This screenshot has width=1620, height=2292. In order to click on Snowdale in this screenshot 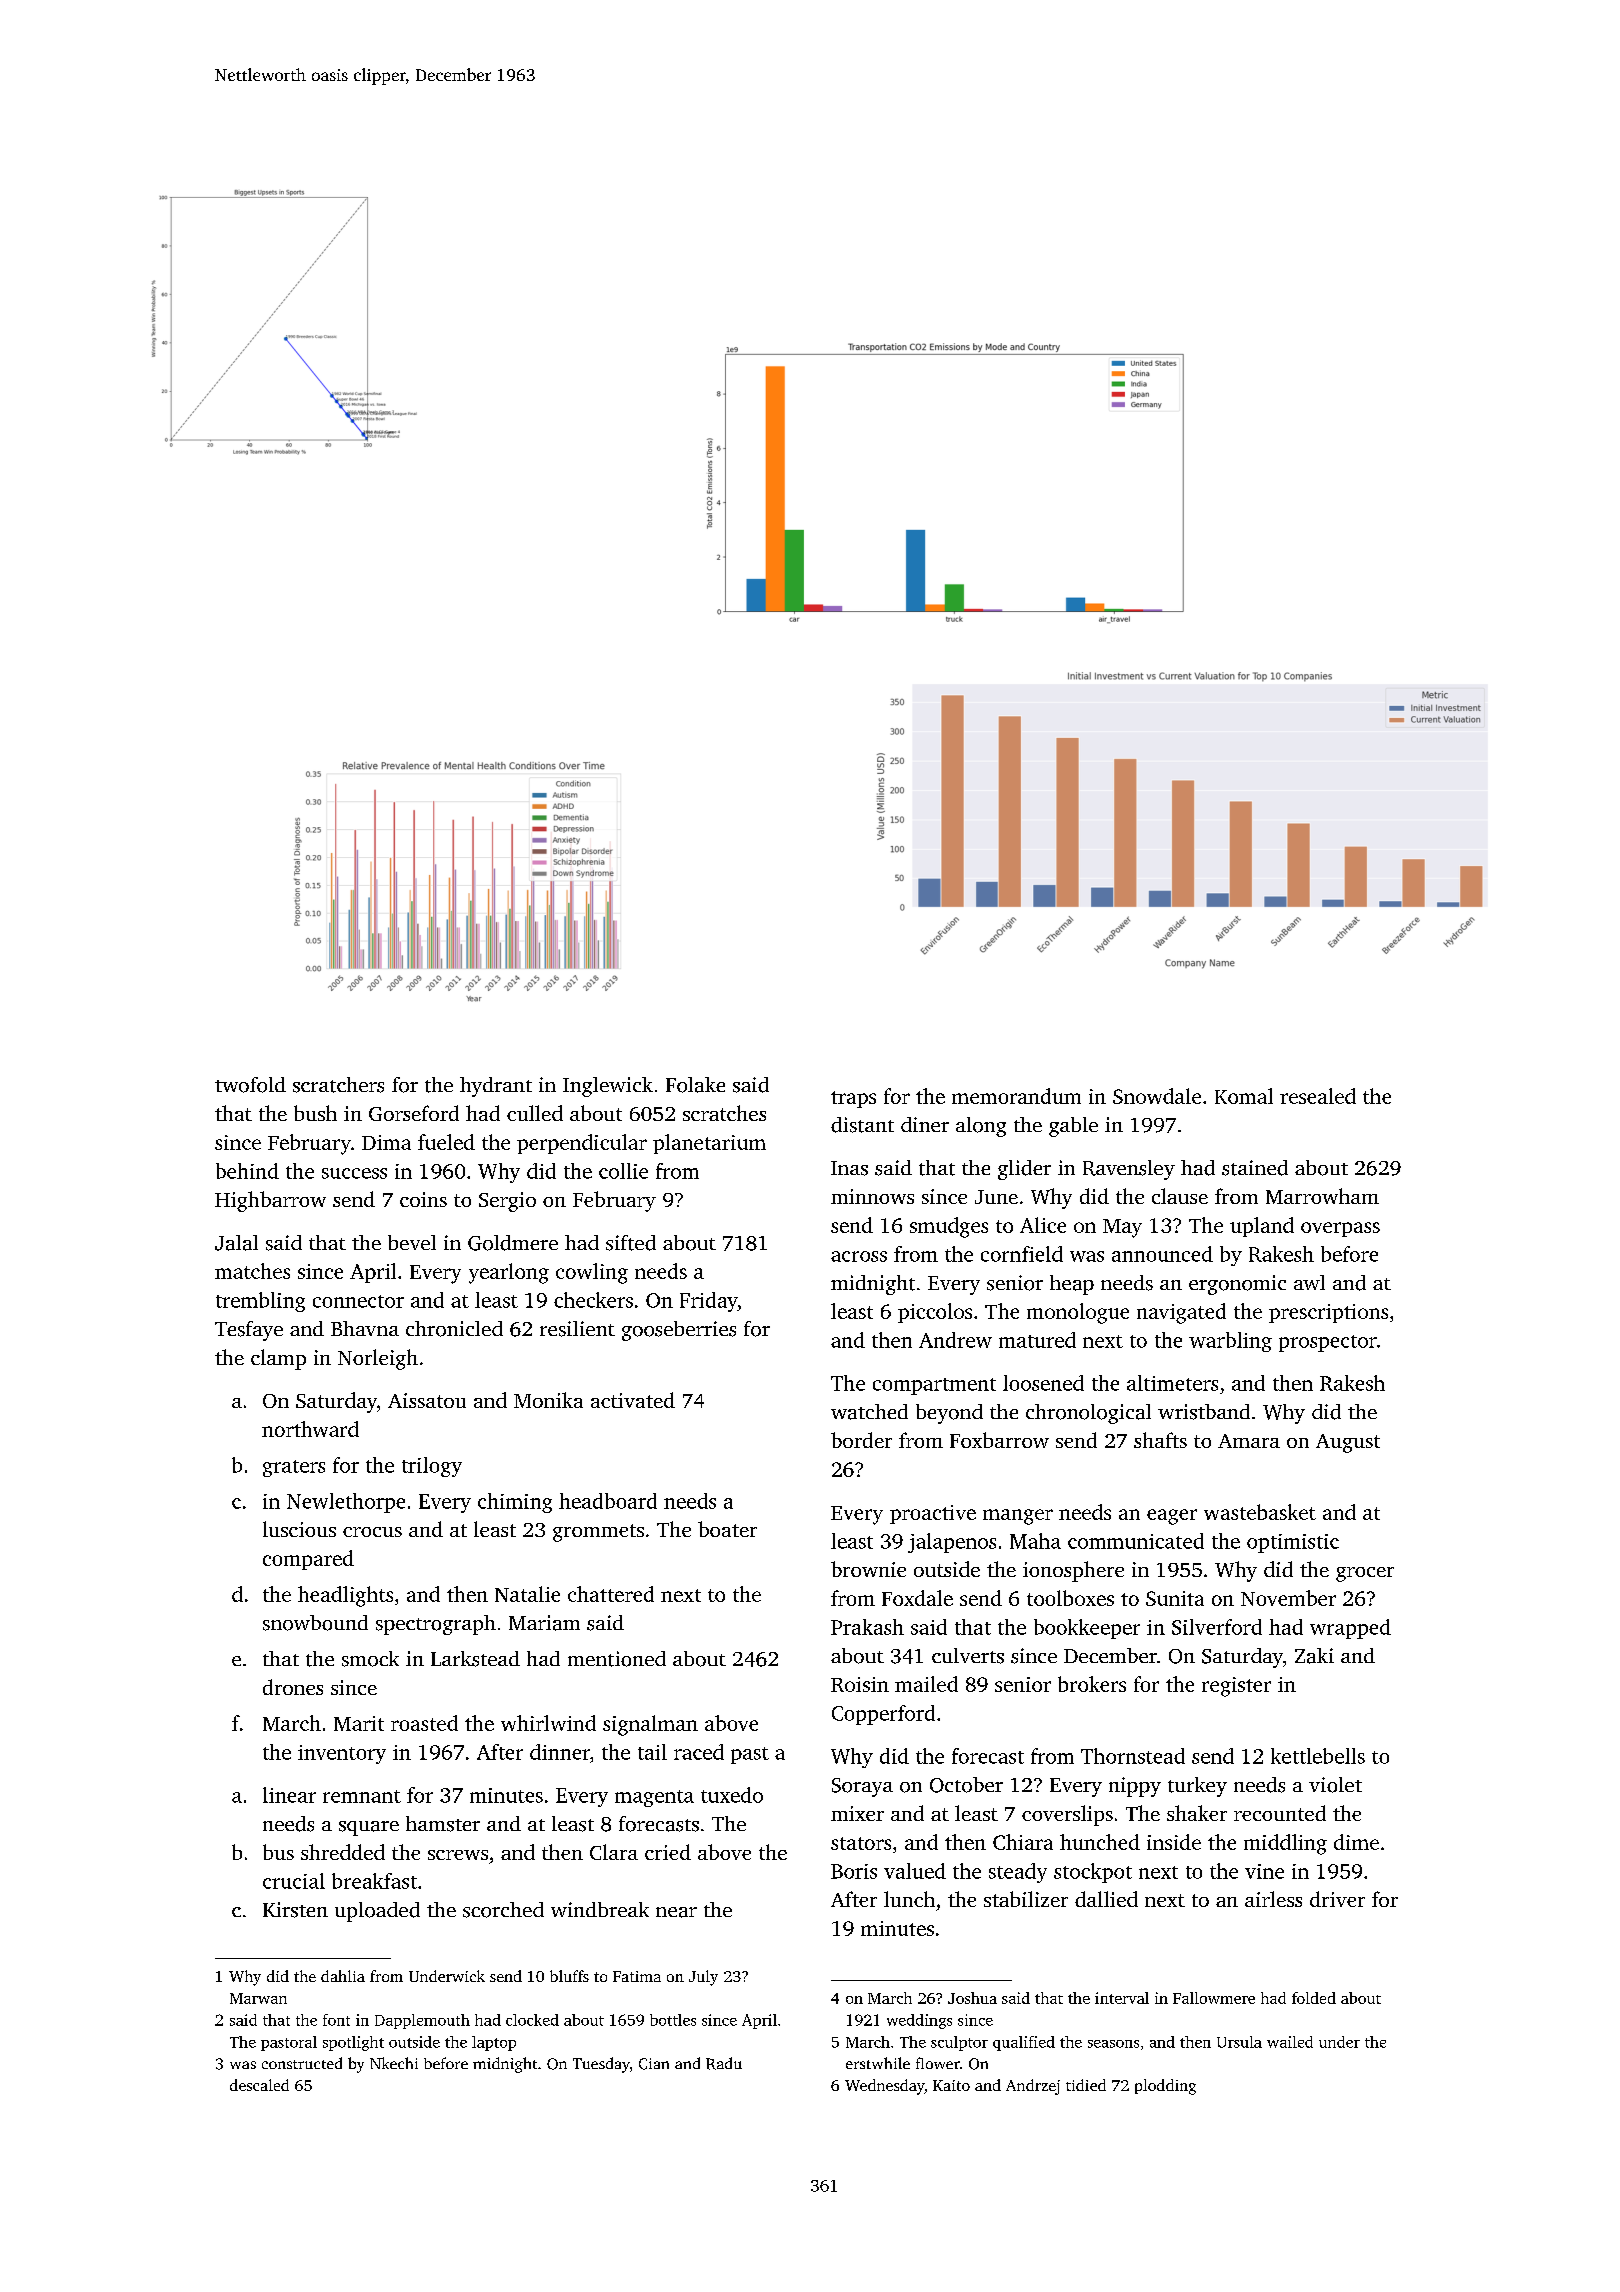, I will do `click(1157, 1096)`.
